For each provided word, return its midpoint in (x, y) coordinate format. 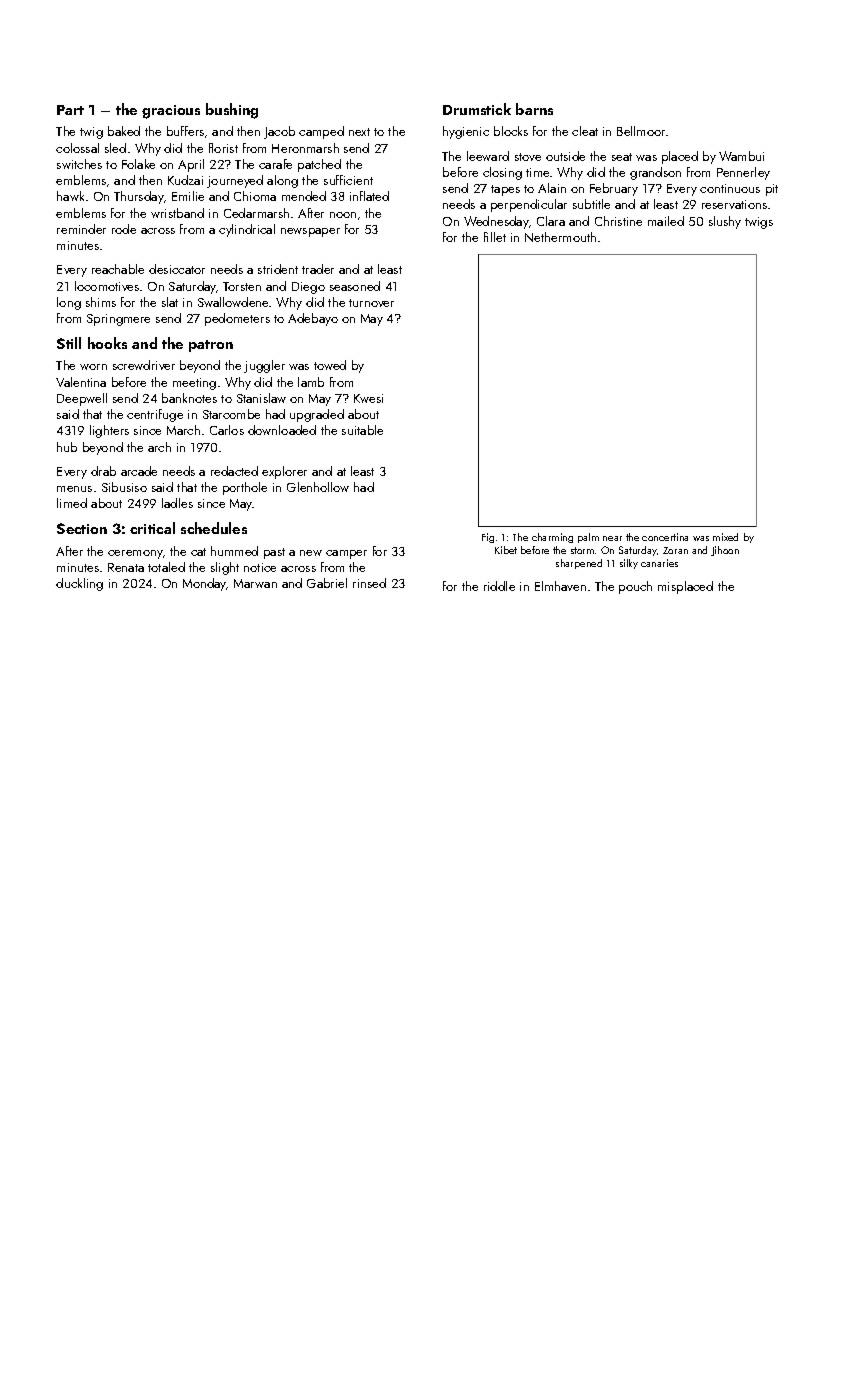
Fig (488, 538)
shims (101, 302)
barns (534, 109)
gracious (171, 112)
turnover (371, 303)
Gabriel (327, 583)
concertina (665, 537)
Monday (205, 584)
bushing (232, 111)
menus (74, 489)
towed (330, 365)
